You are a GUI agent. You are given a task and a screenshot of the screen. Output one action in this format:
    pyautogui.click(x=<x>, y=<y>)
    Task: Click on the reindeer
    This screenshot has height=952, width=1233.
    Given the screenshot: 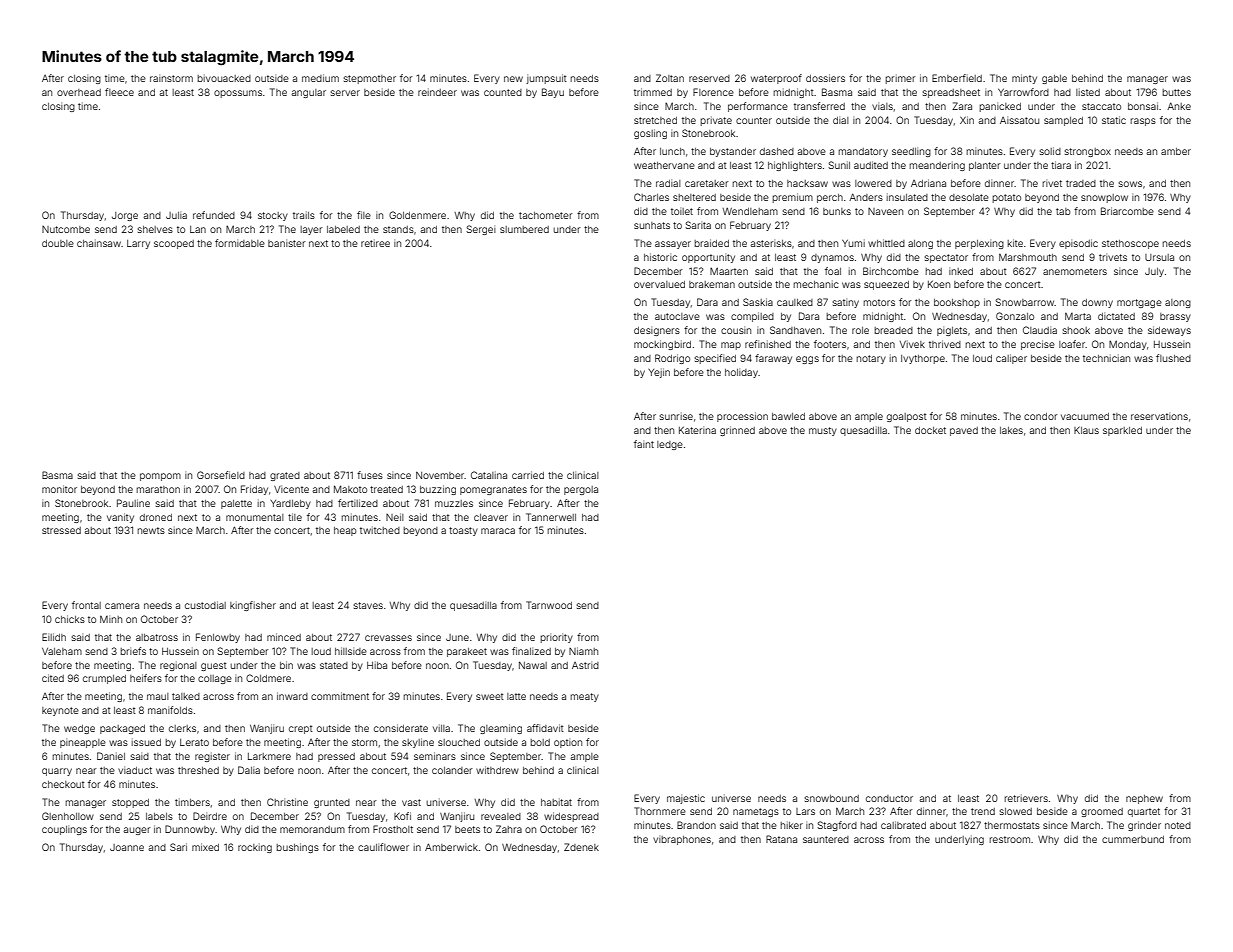 What is the action you would take?
    pyautogui.click(x=437, y=92)
